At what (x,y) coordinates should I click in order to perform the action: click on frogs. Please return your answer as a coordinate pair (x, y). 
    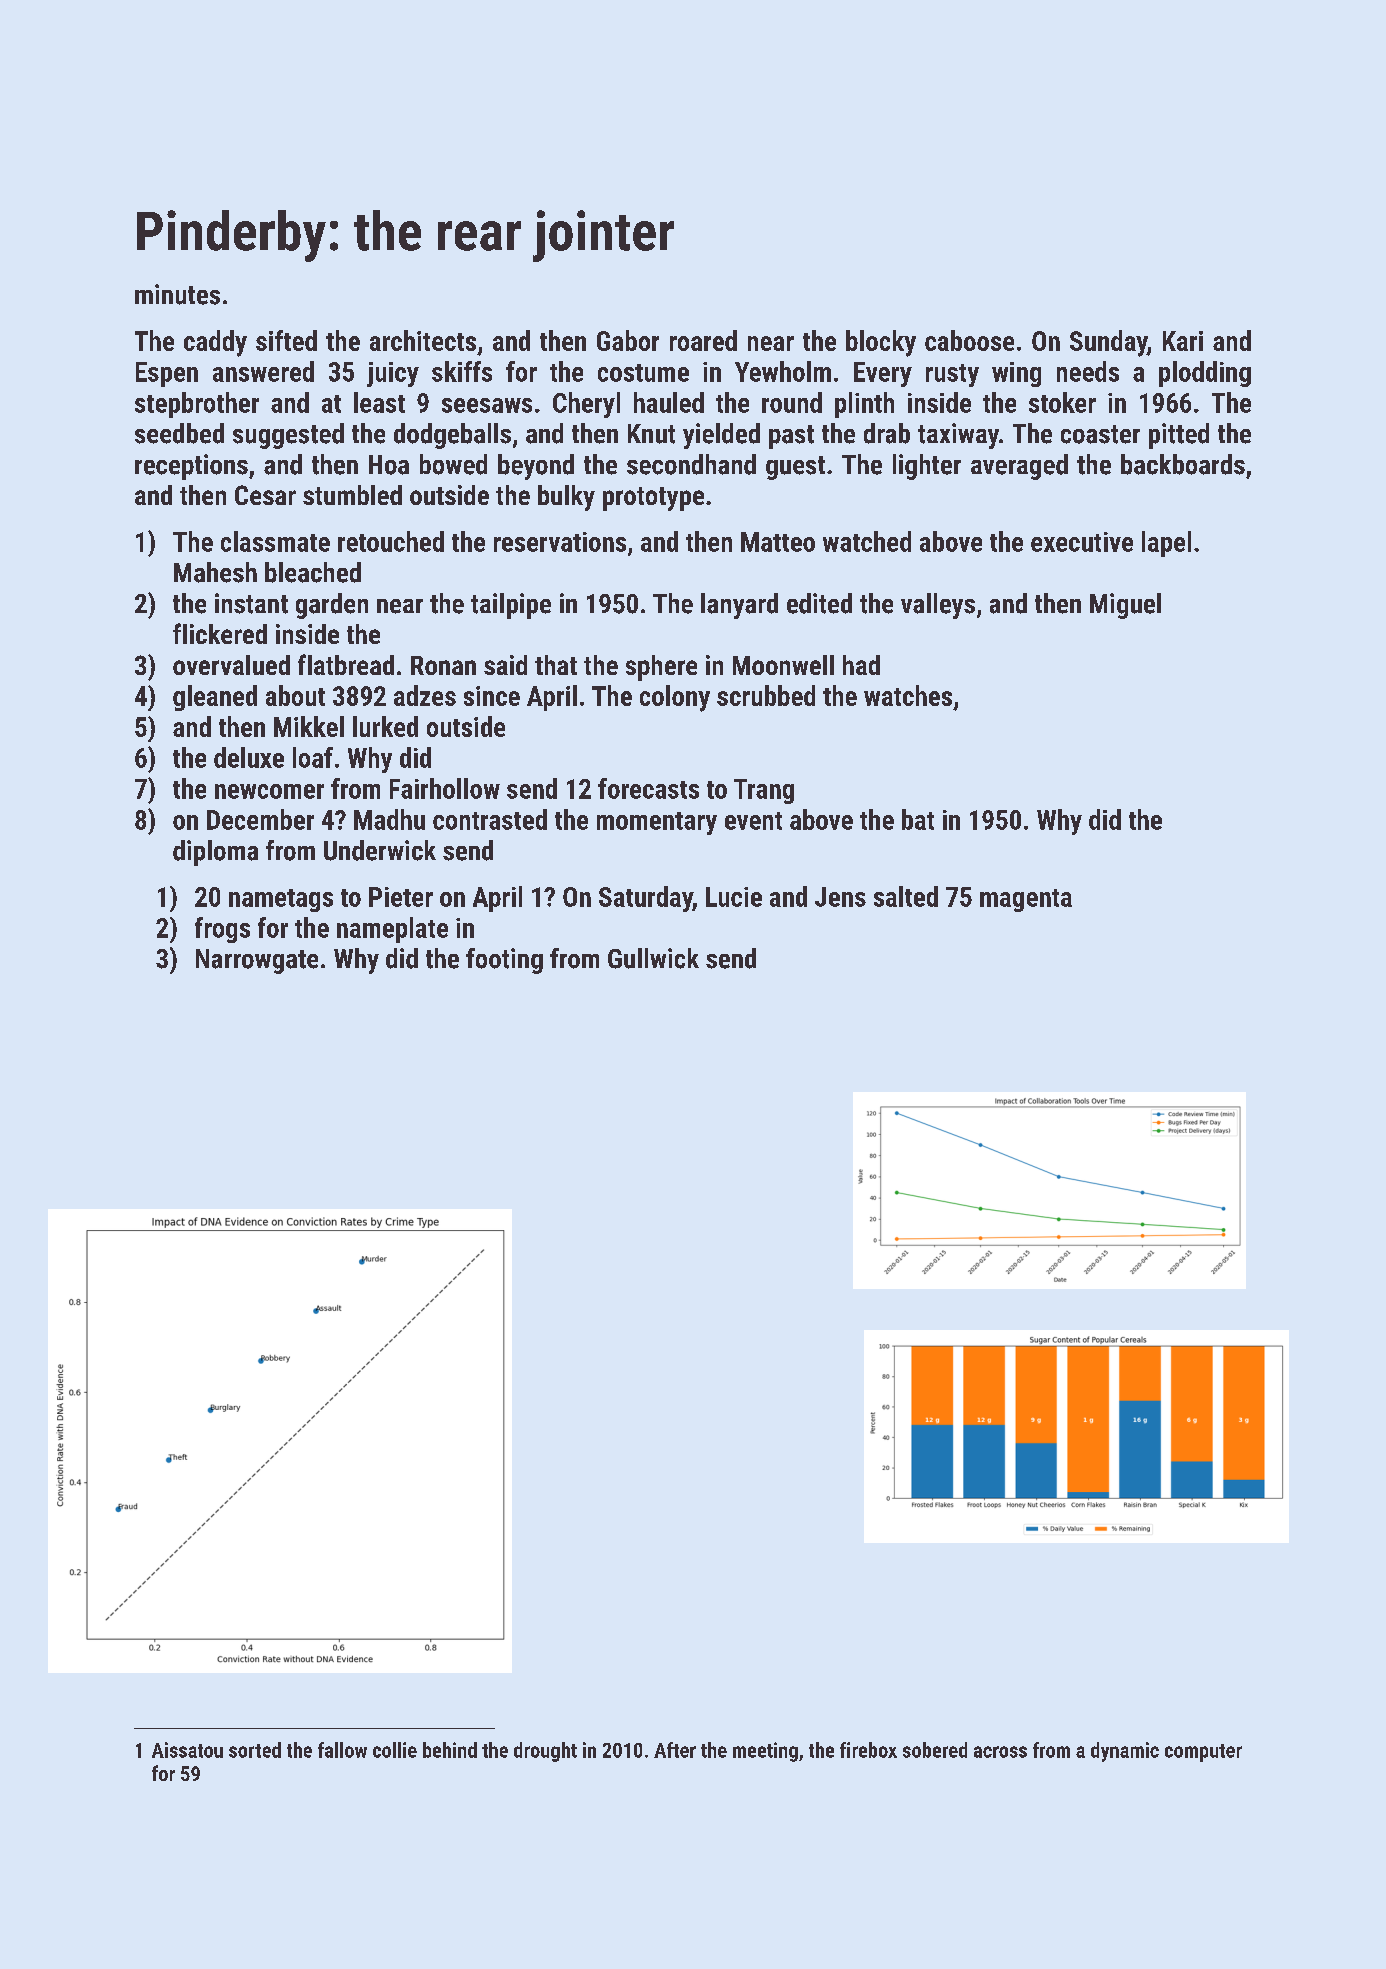
    Looking at the image, I should click on (222, 930).
